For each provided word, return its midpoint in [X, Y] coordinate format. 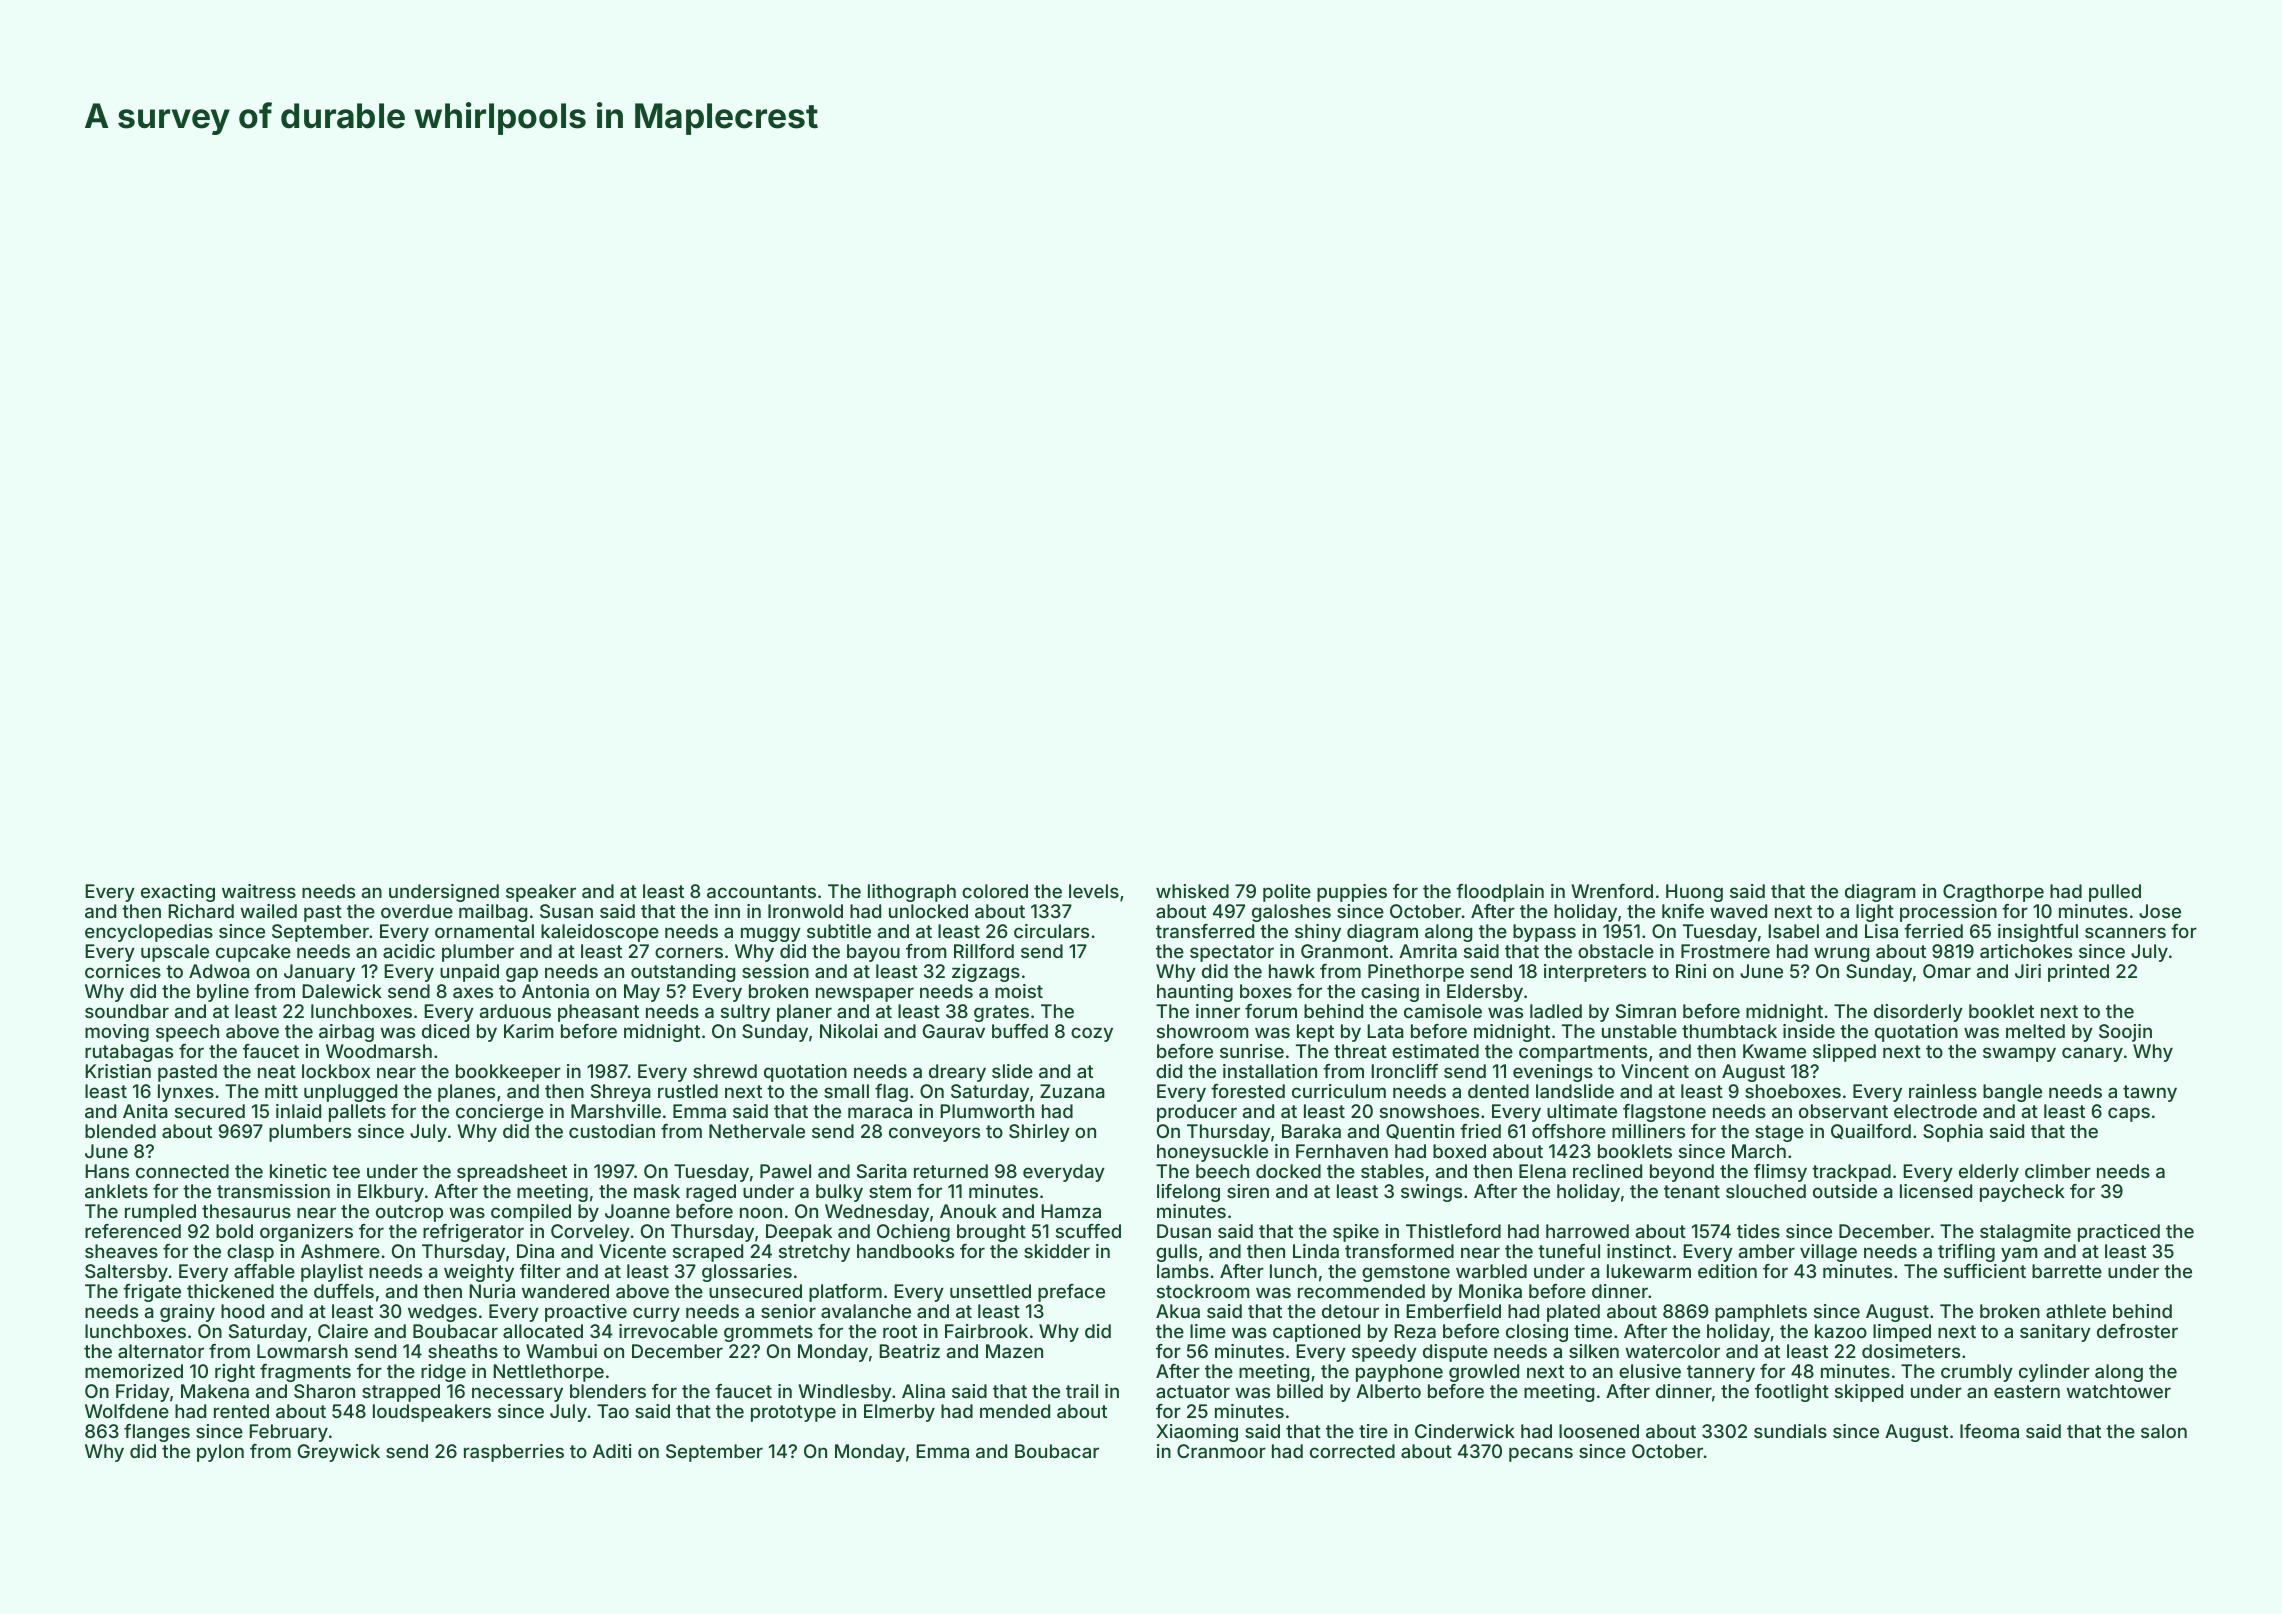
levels [1094, 891]
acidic [409, 951]
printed [2078, 973]
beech [1222, 1171]
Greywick [339, 1453]
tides [1758, 1231]
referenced [133, 1231]
